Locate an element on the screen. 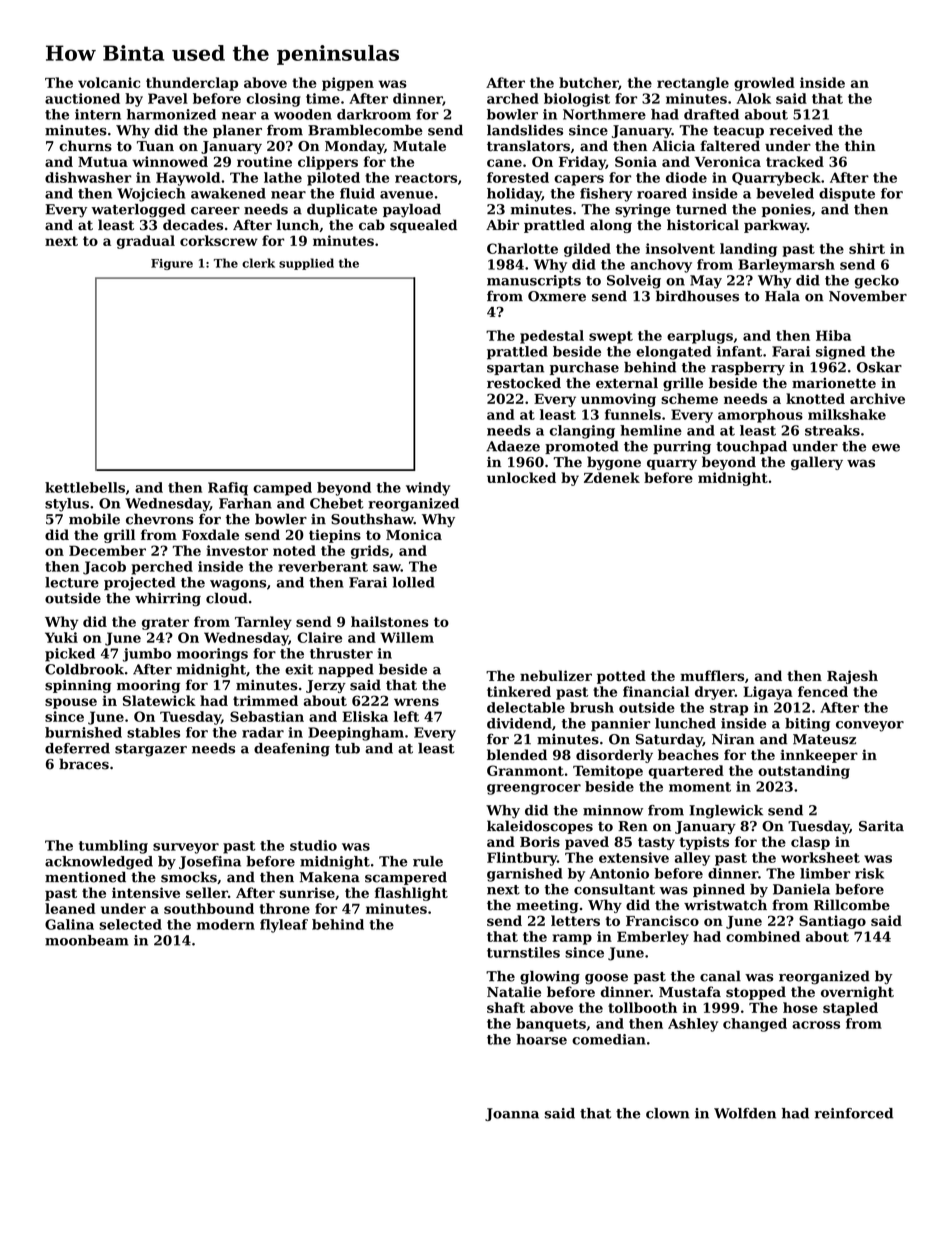 This screenshot has width=952, height=1233. gallery is located at coordinates (817, 463).
